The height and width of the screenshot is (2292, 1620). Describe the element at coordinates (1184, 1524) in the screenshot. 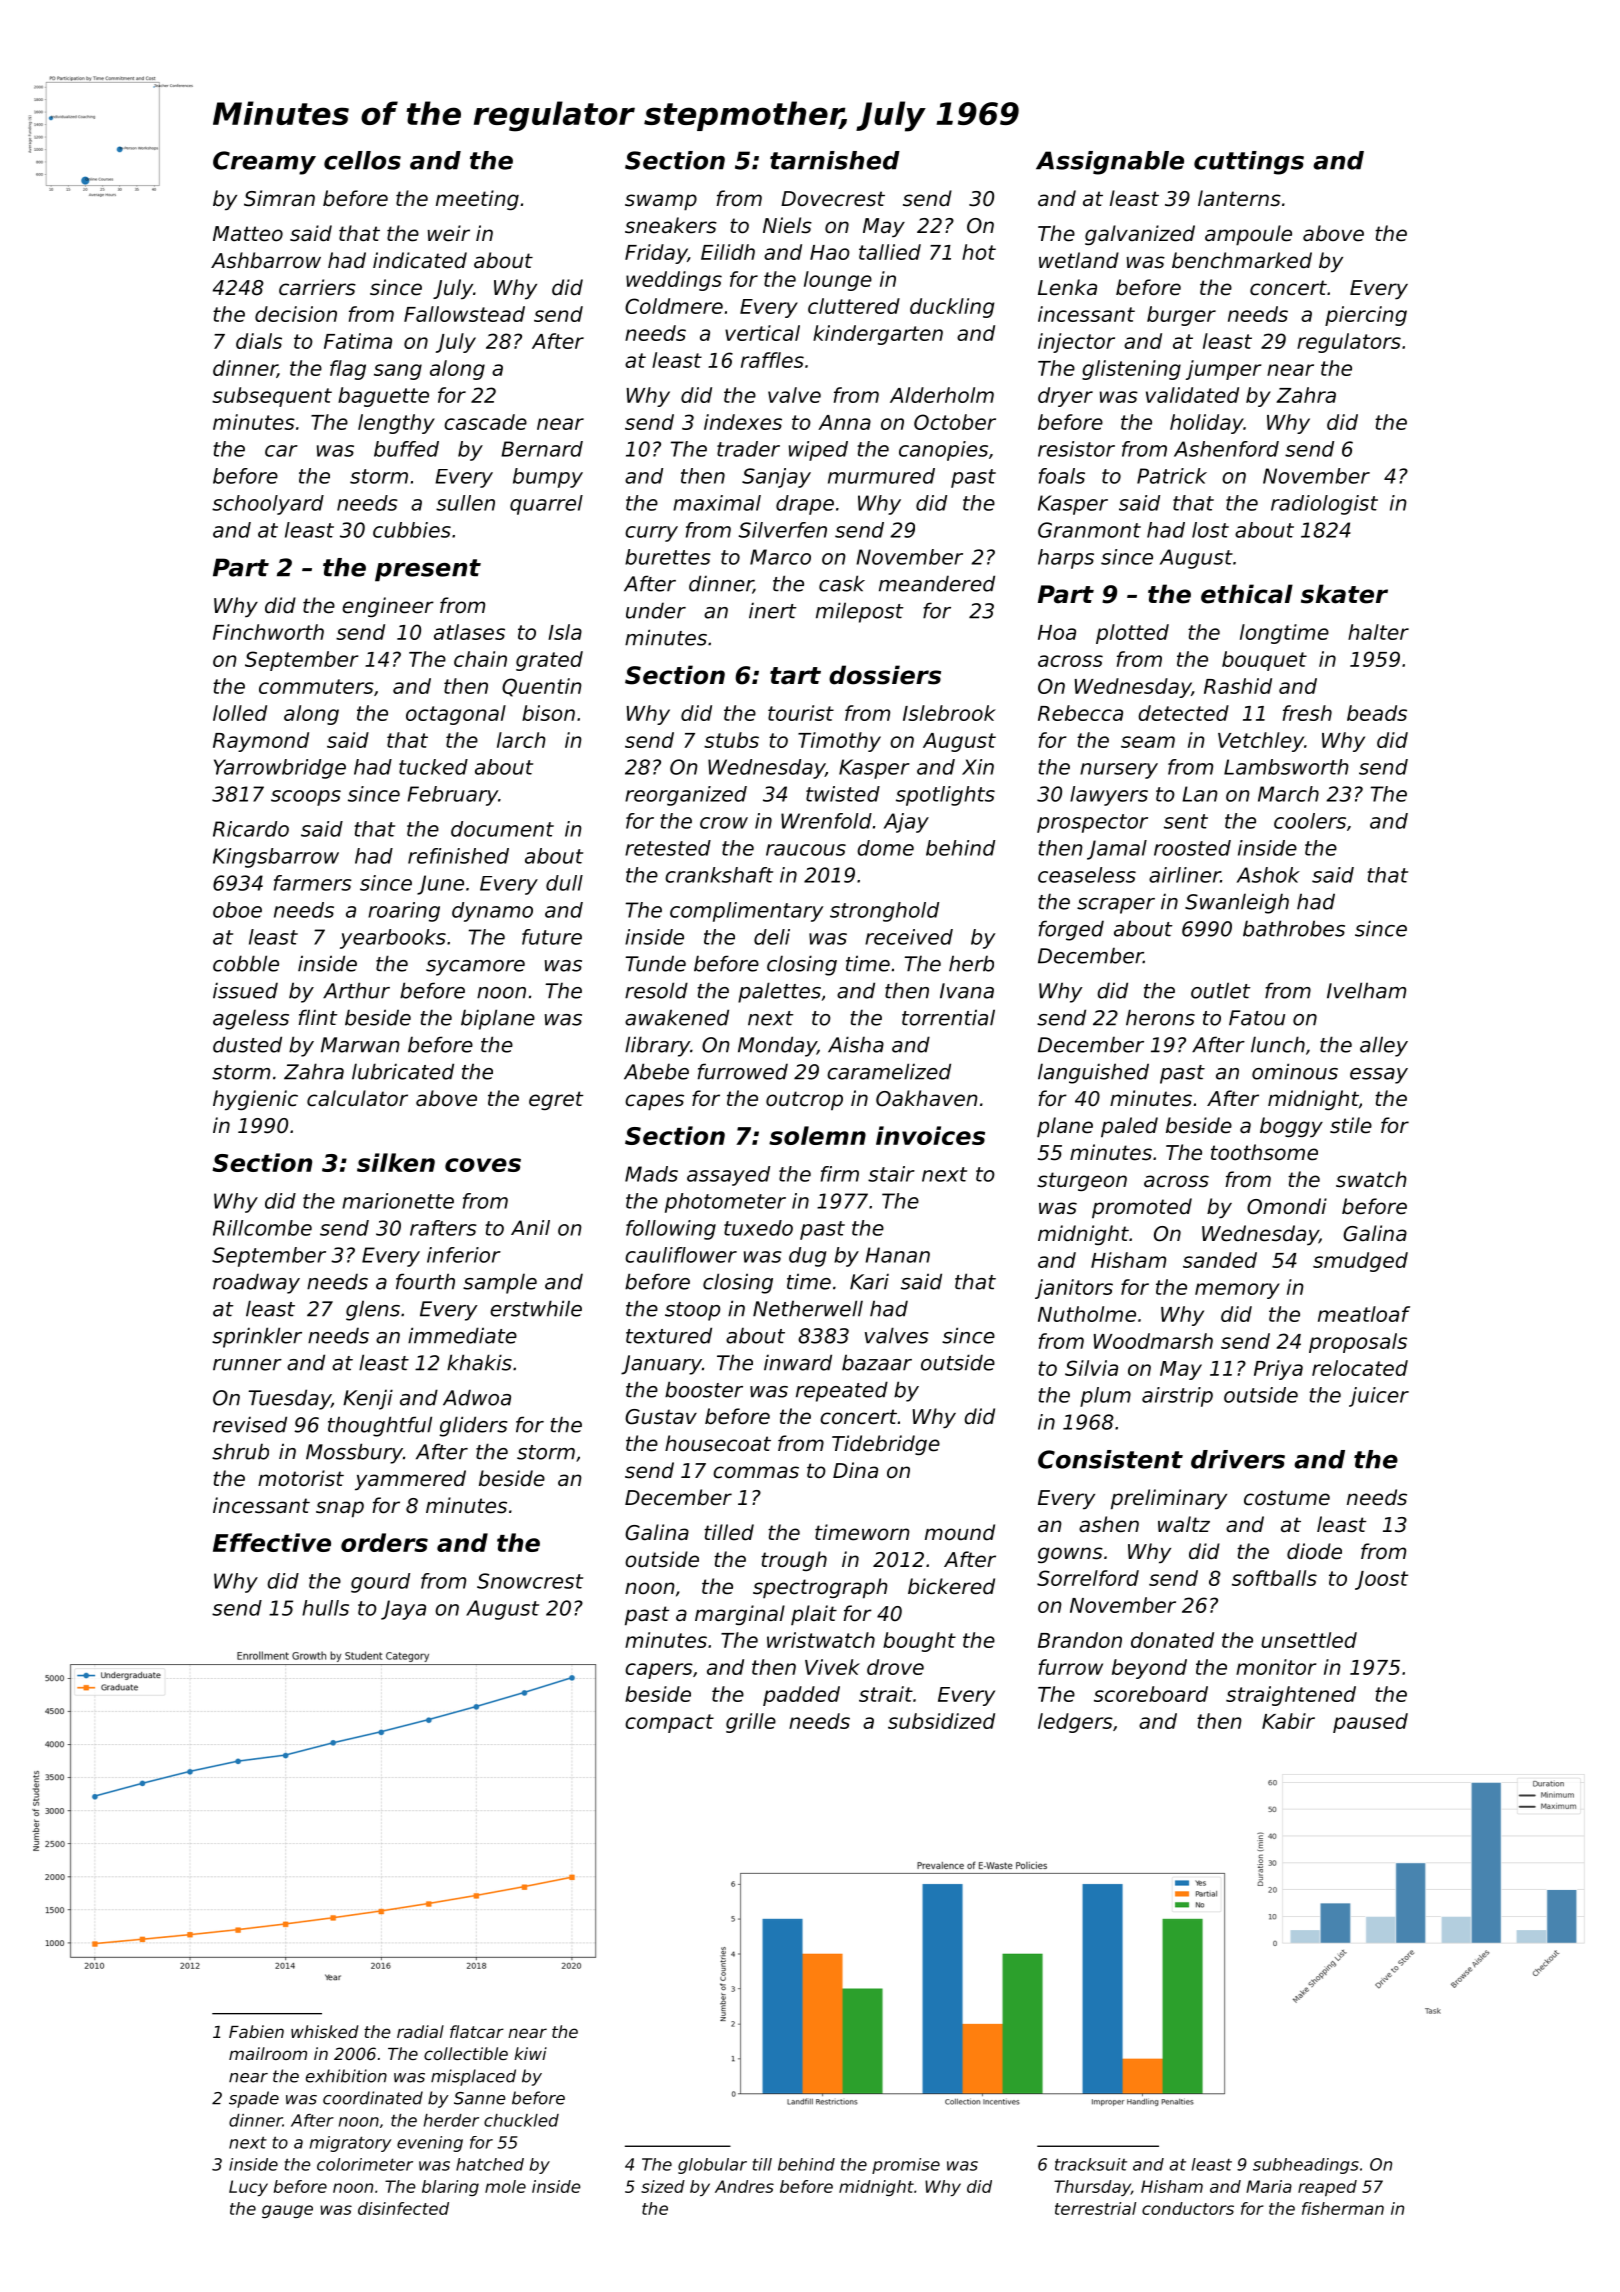

I see `waltz` at that location.
